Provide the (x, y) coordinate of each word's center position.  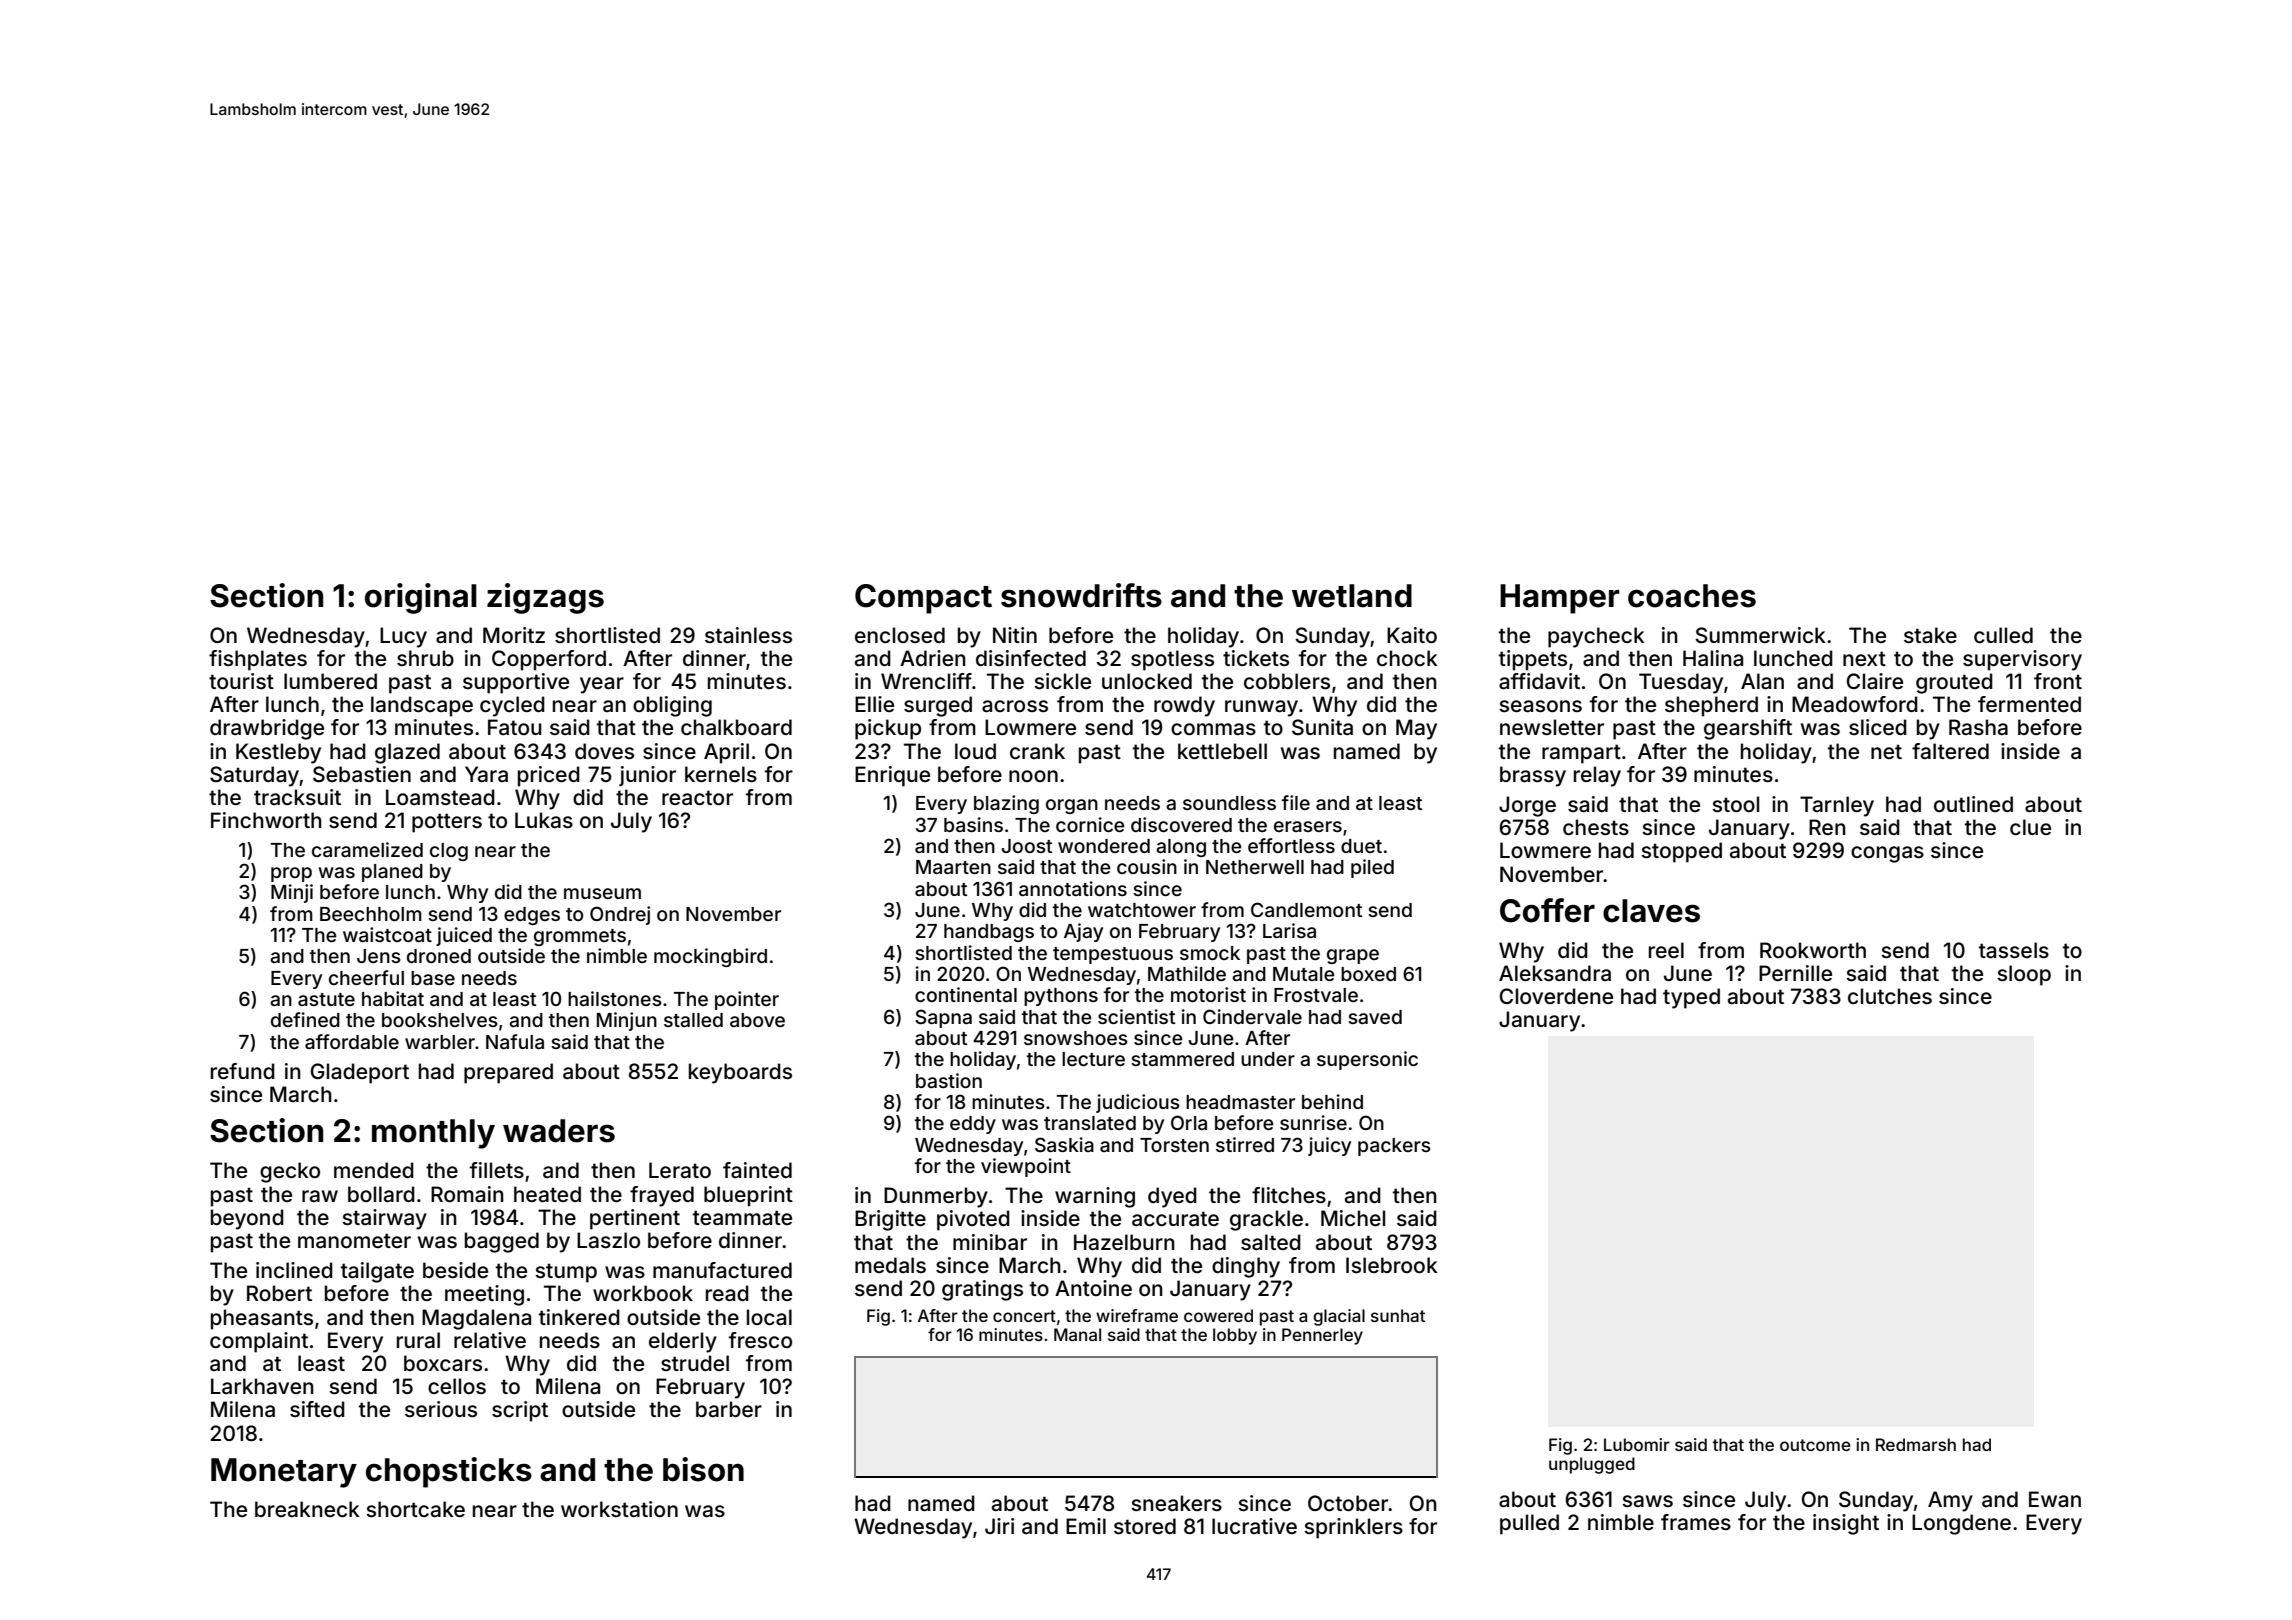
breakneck (307, 1509)
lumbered (330, 681)
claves (1651, 911)
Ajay (1083, 932)
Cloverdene (1556, 996)
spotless (1172, 660)
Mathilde (1187, 973)
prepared (508, 1073)
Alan (1762, 681)
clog (449, 852)
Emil (1086, 1526)
